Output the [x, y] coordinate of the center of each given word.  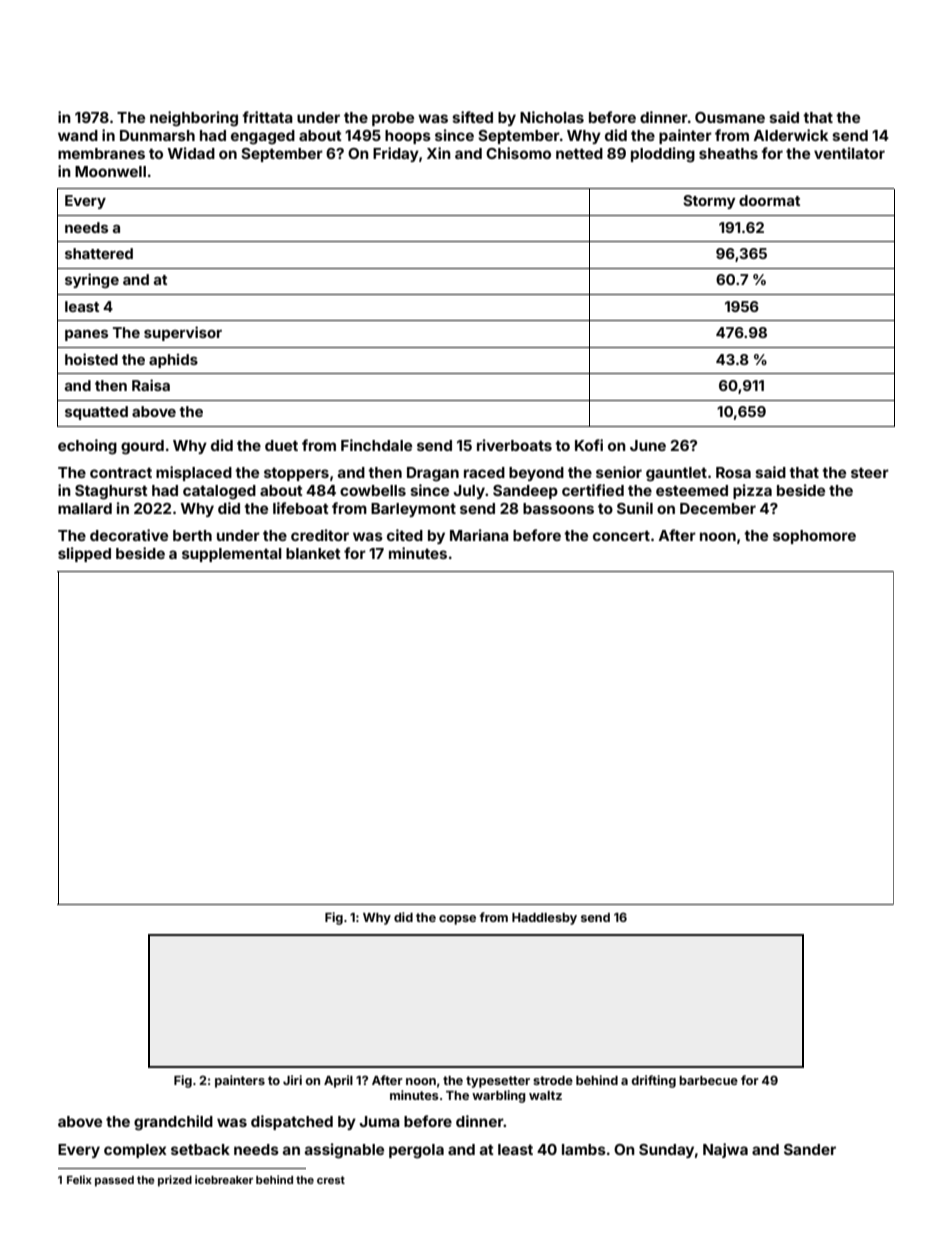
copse [457, 920]
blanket [313, 553]
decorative [129, 535]
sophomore [814, 537]
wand [78, 135]
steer [870, 472]
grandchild [173, 1123]
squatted [96, 413]
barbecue [708, 1080]
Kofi [589, 445]
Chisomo [518, 153]
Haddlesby [544, 919]
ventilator [849, 153]
